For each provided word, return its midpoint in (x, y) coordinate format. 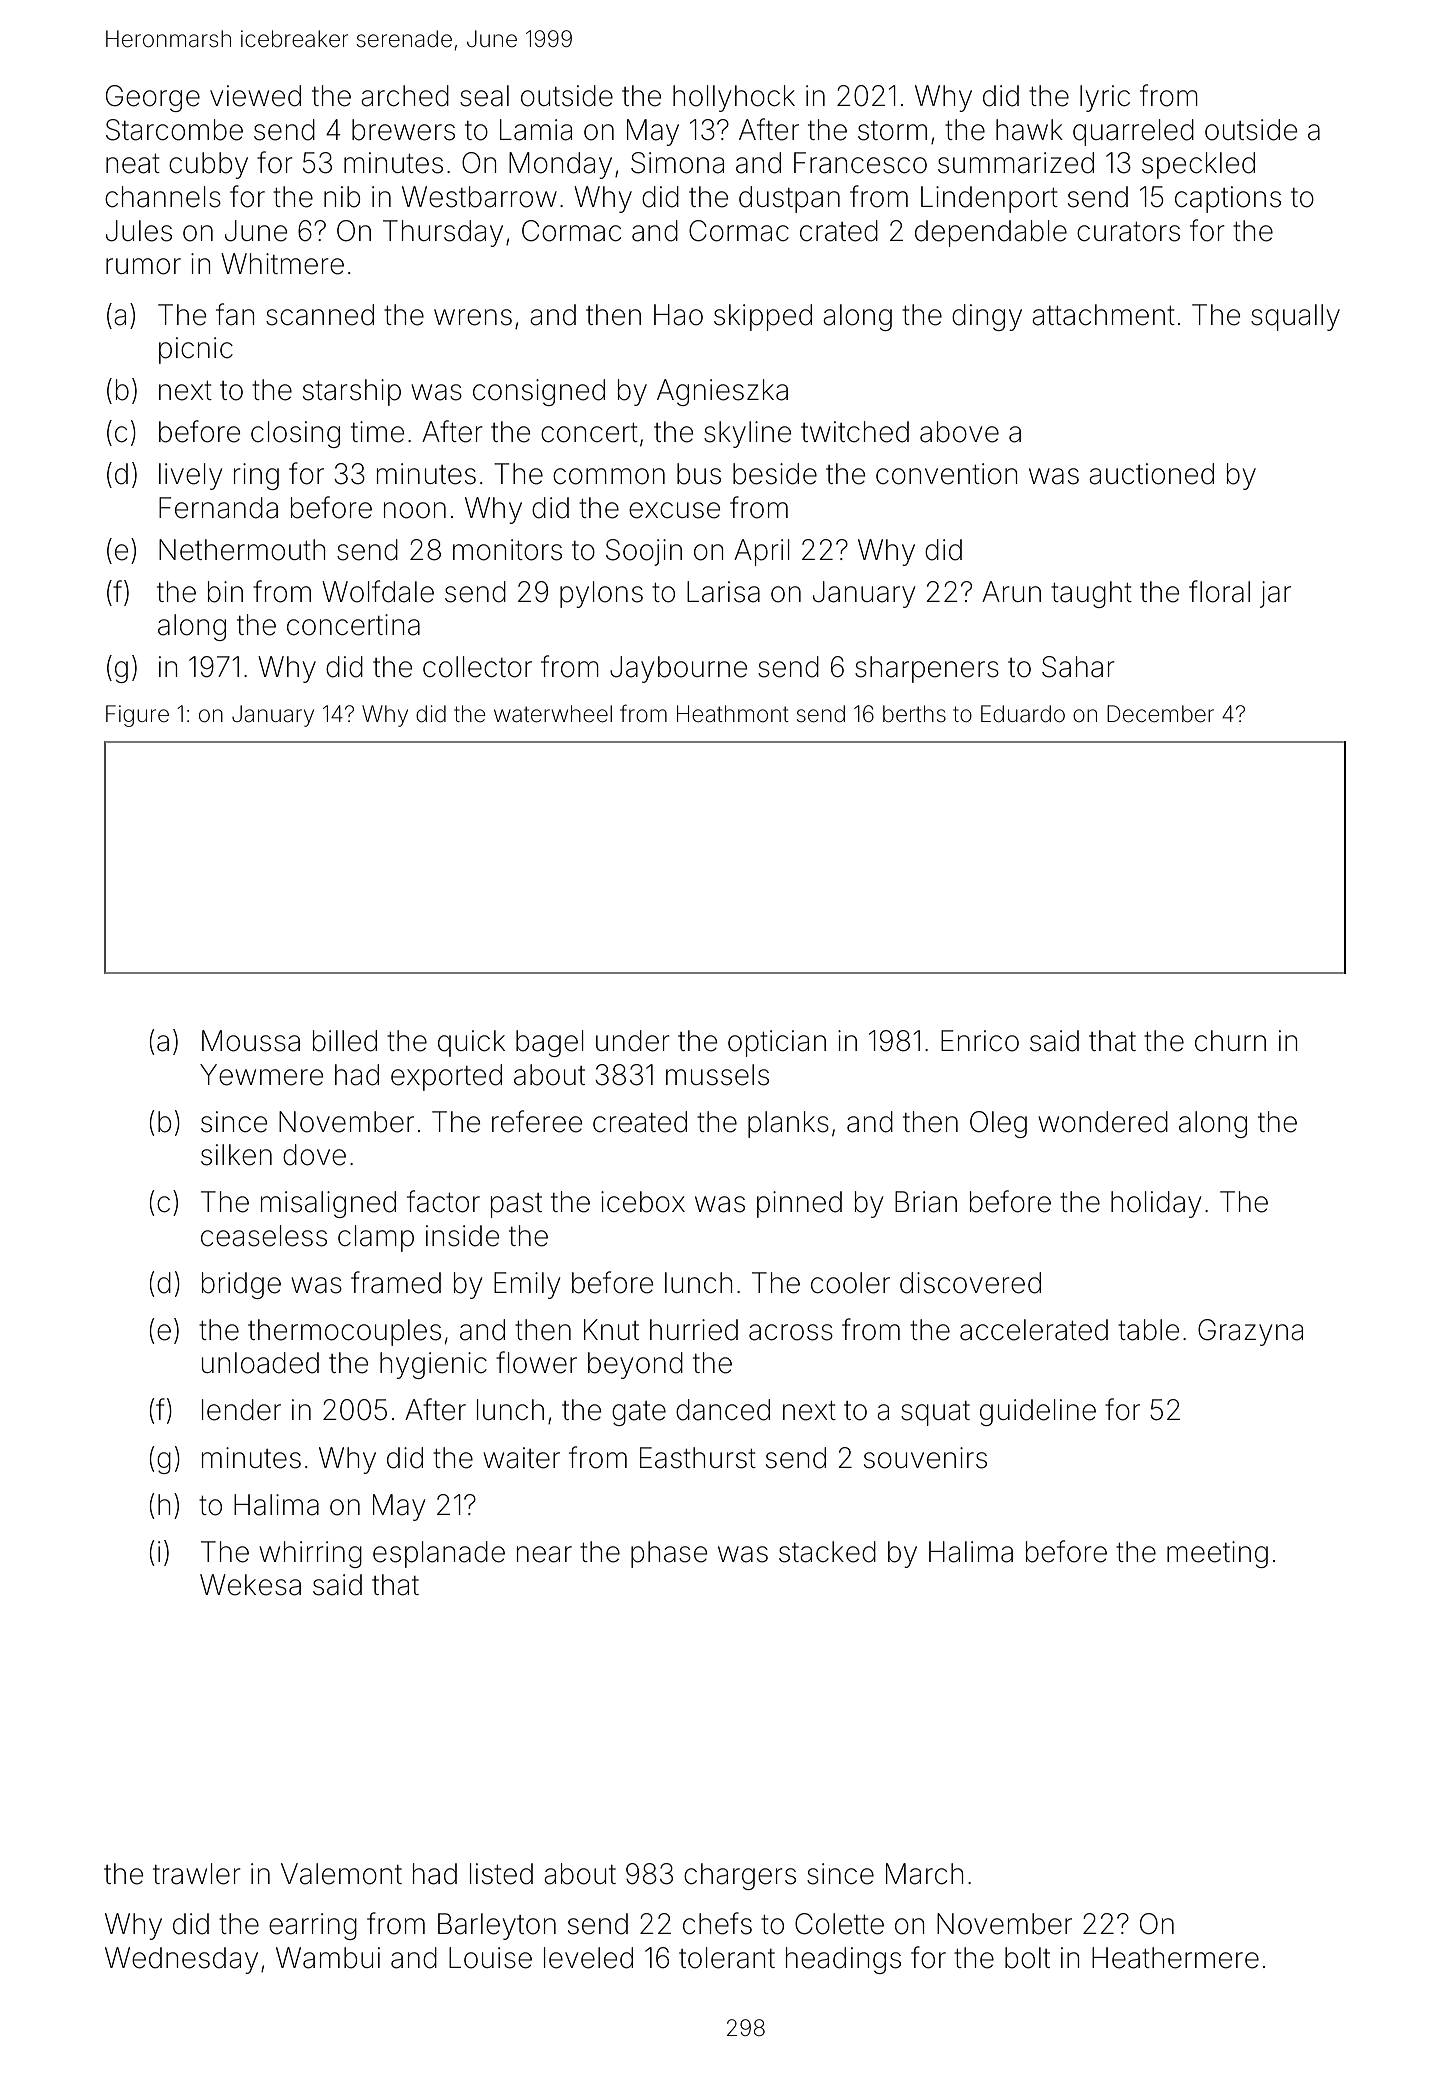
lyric (1105, 98)
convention (946, 474)
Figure (137, 716)
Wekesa (250, 1585)
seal (484, 96)
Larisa (723, 592)
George (153, 98)
